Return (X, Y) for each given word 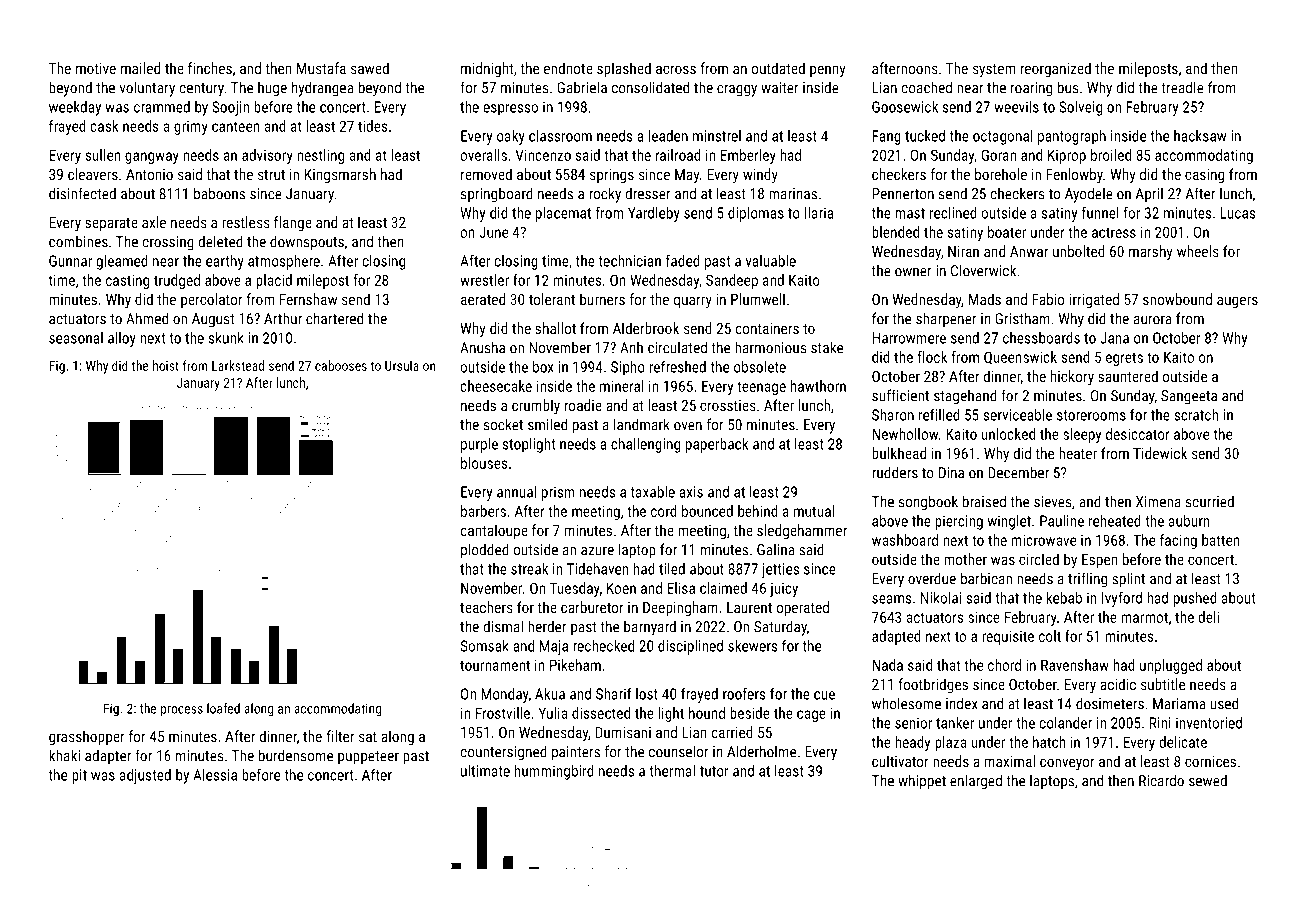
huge (272, 89)
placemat (563, 214)
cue (824, 695)
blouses (484, 463)
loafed (223, 708)
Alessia (215, 775)
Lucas (1238, 213)
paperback (717, 445)
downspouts (307, 243)
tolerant (552, 299)
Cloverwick (983, 270)
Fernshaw (308, 299)
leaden (668, 136)
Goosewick (905, 107)
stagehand (965, 397)
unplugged (1171, 666)
